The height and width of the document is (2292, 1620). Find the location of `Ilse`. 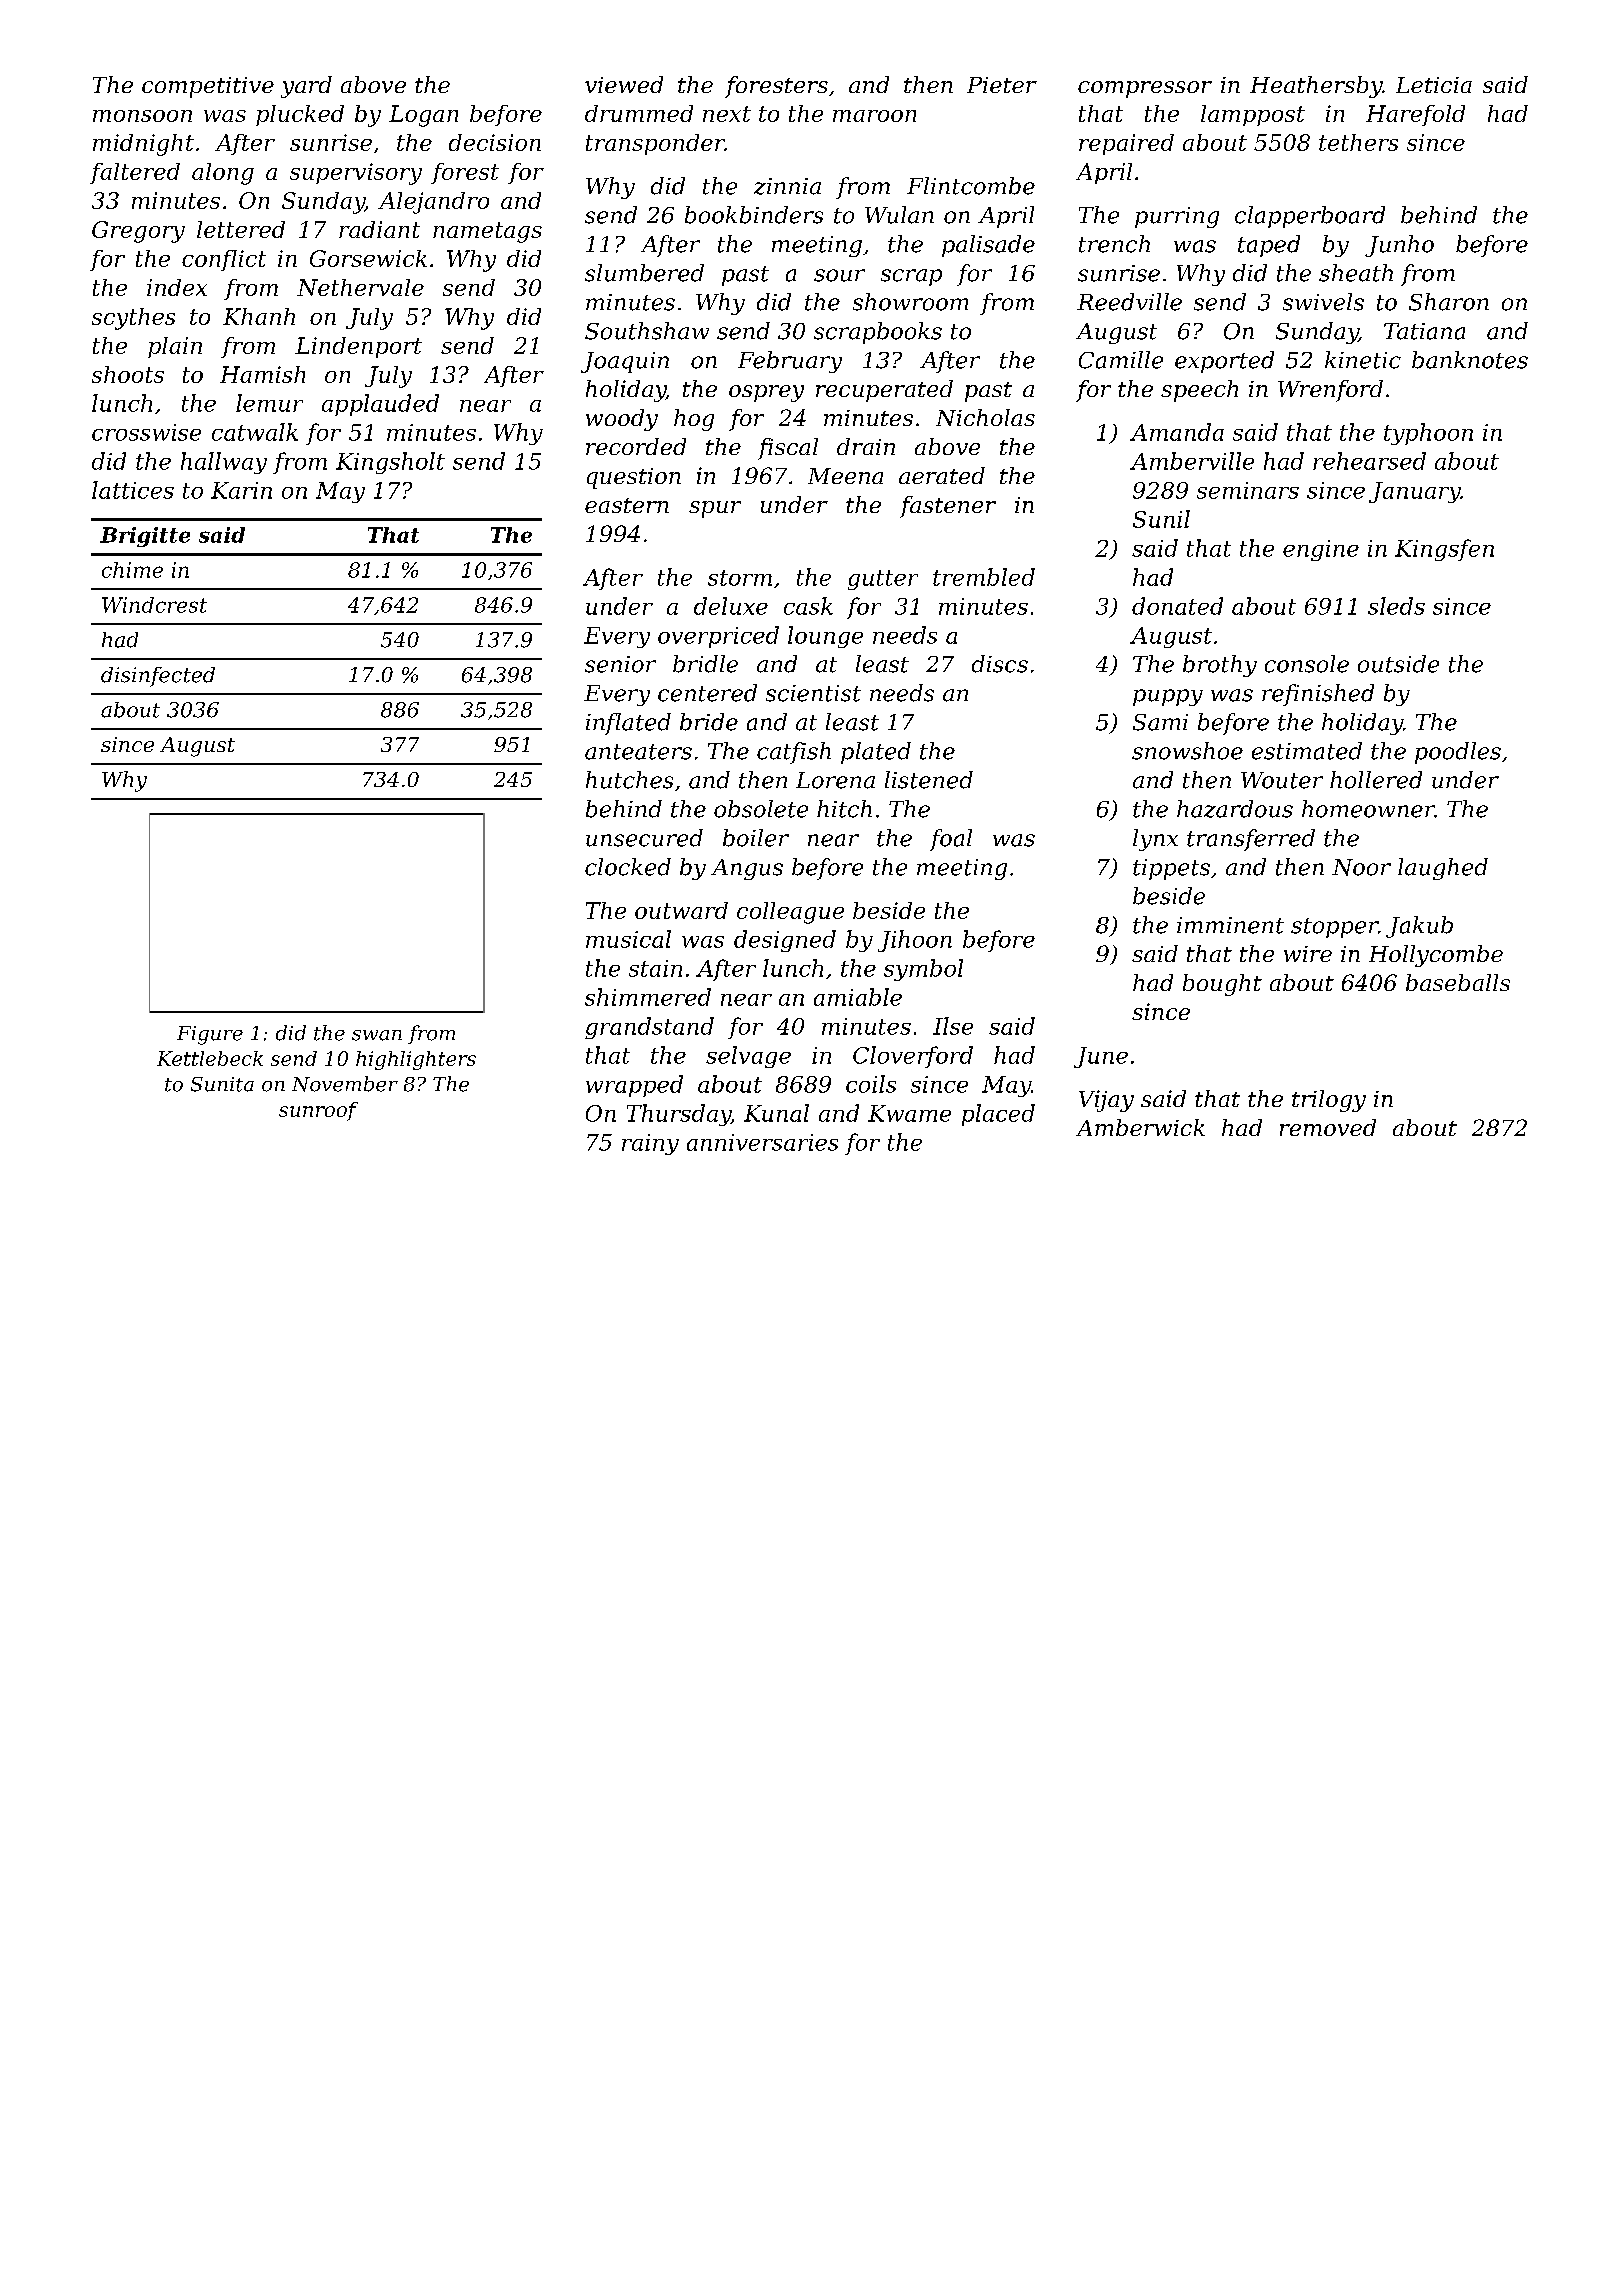

Ilse is located at coordinates (953, 1026).
